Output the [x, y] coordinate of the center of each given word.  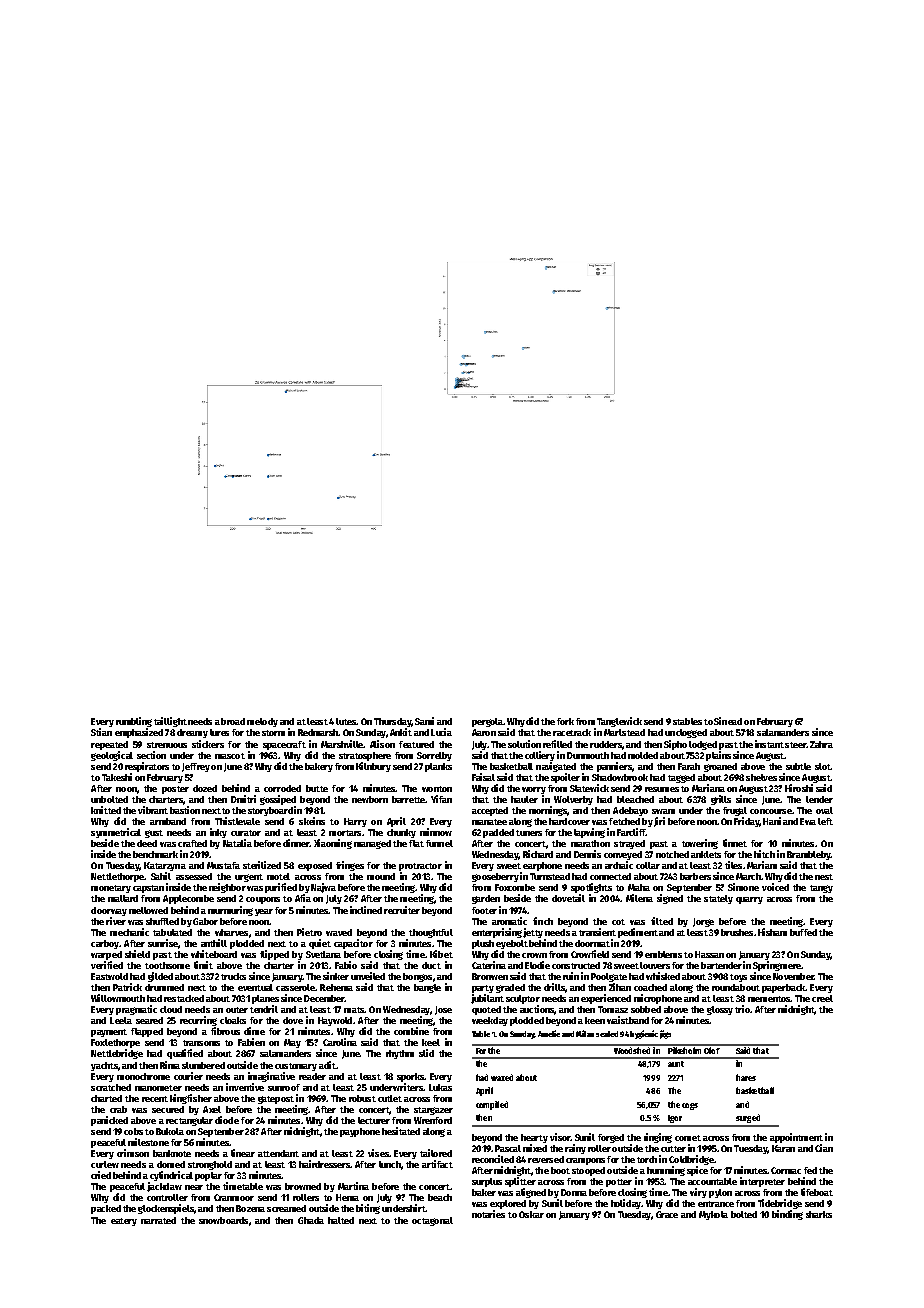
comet [688, 1138]
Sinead [728, 721]
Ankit [401, 732]
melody [262, 722]
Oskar [531, 1214]
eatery [124, 1222]
